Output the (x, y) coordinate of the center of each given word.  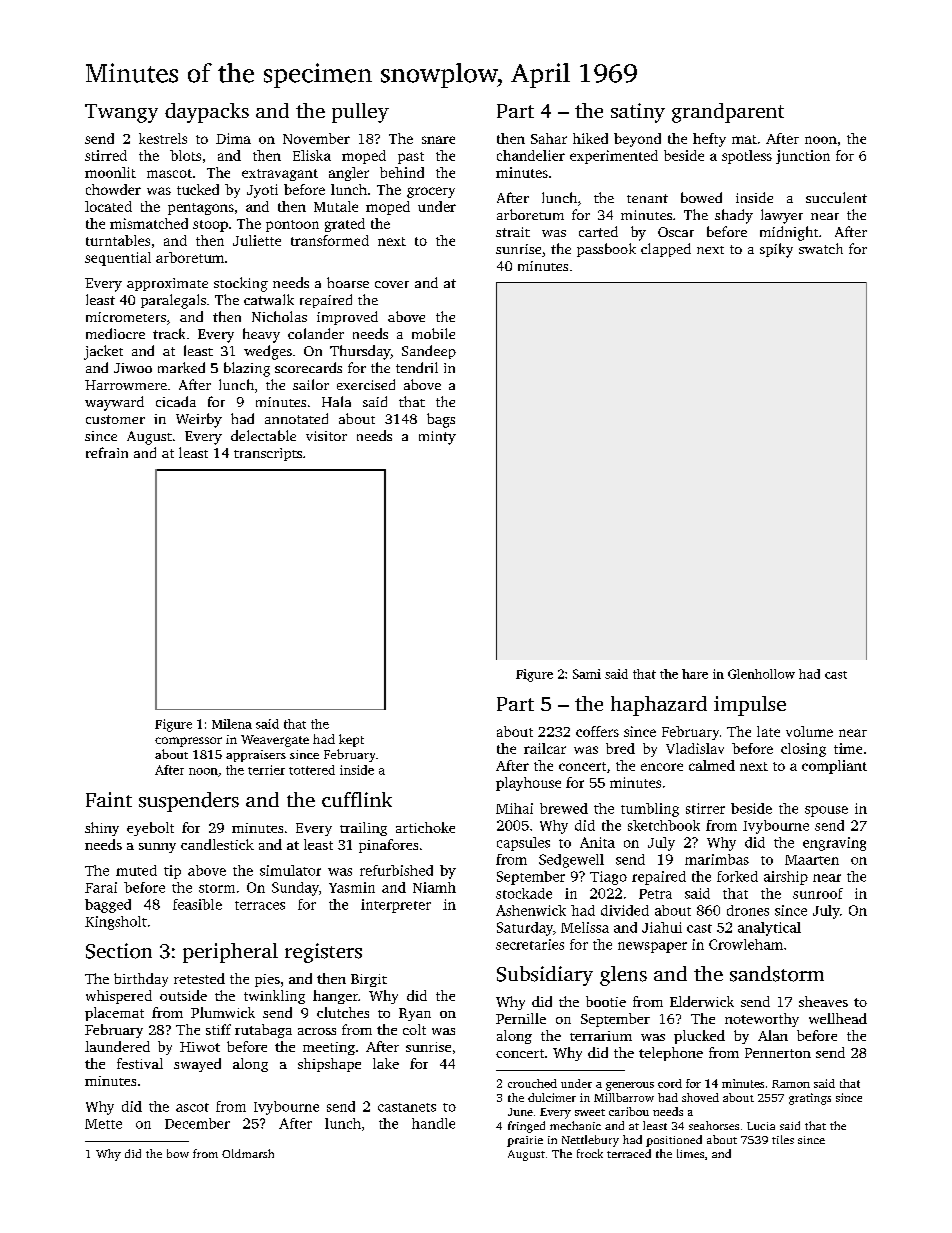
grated (345, 225)
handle (433, 1123)
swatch (821, 248)
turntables (118, 240)
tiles (783, 1139)
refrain (107, 452)
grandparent (728, 113)
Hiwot (200, 1047)
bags (441, 420)
